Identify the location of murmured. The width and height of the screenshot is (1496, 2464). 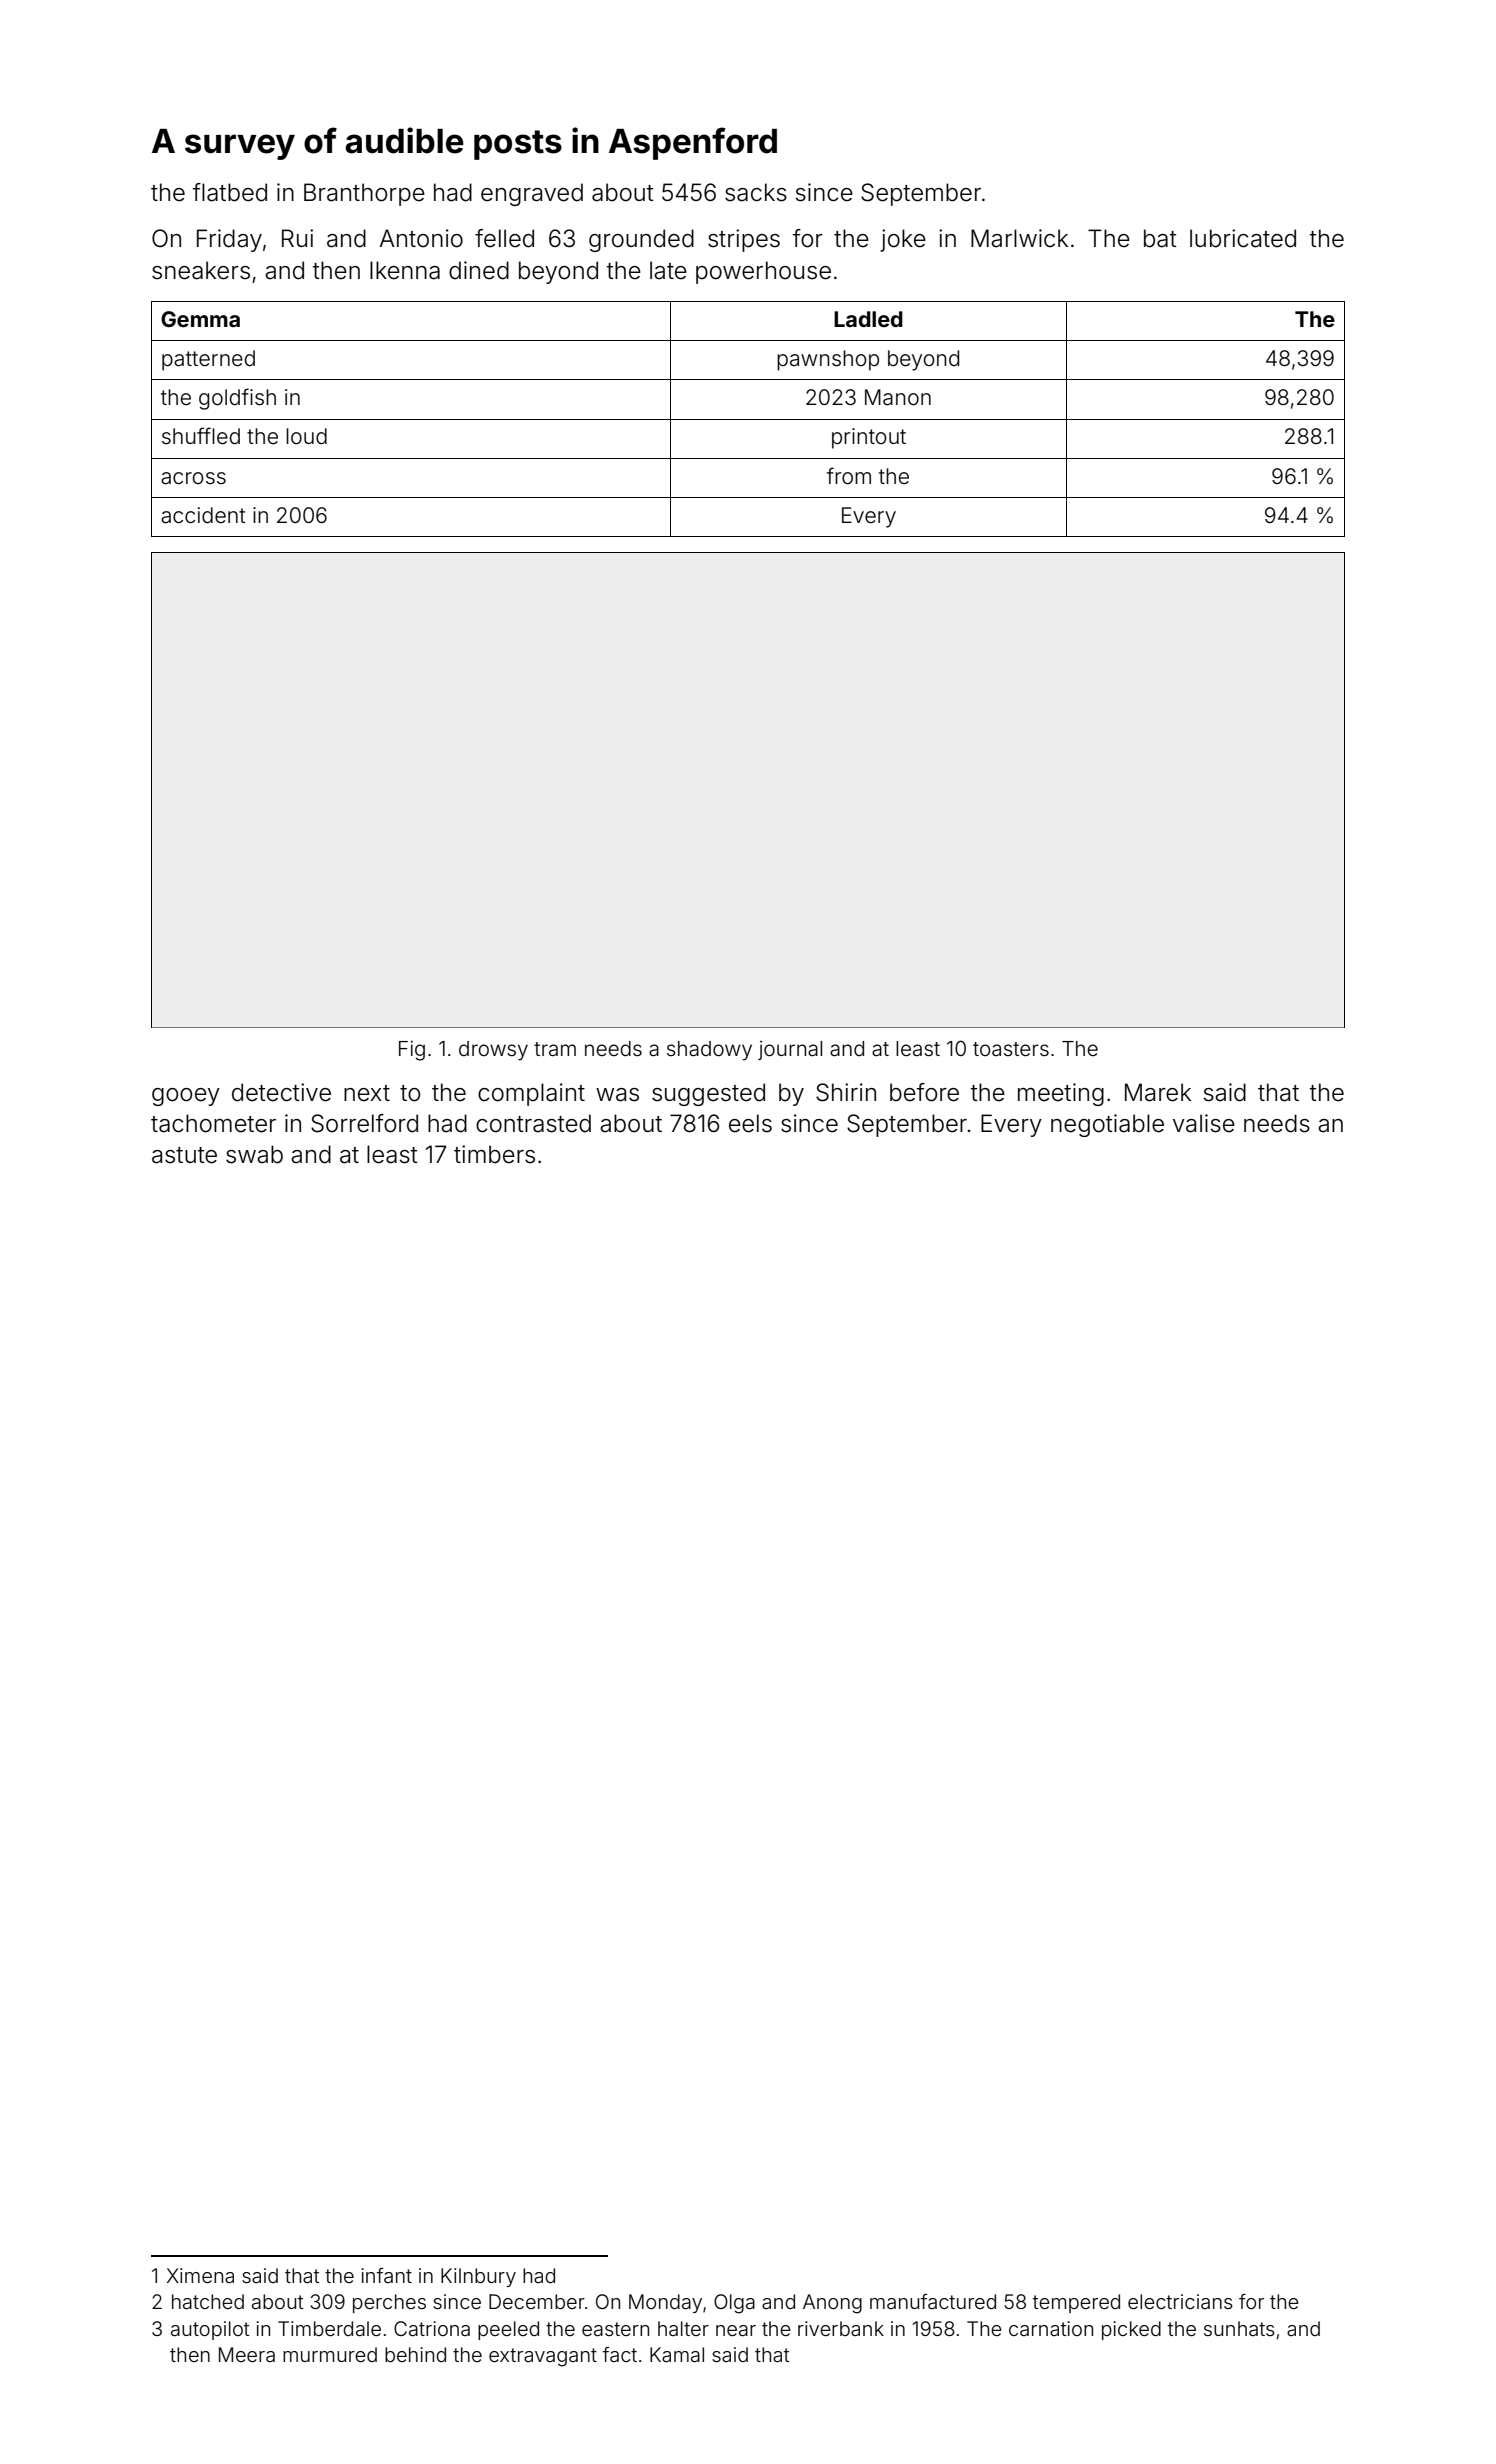
(330, 2354).
